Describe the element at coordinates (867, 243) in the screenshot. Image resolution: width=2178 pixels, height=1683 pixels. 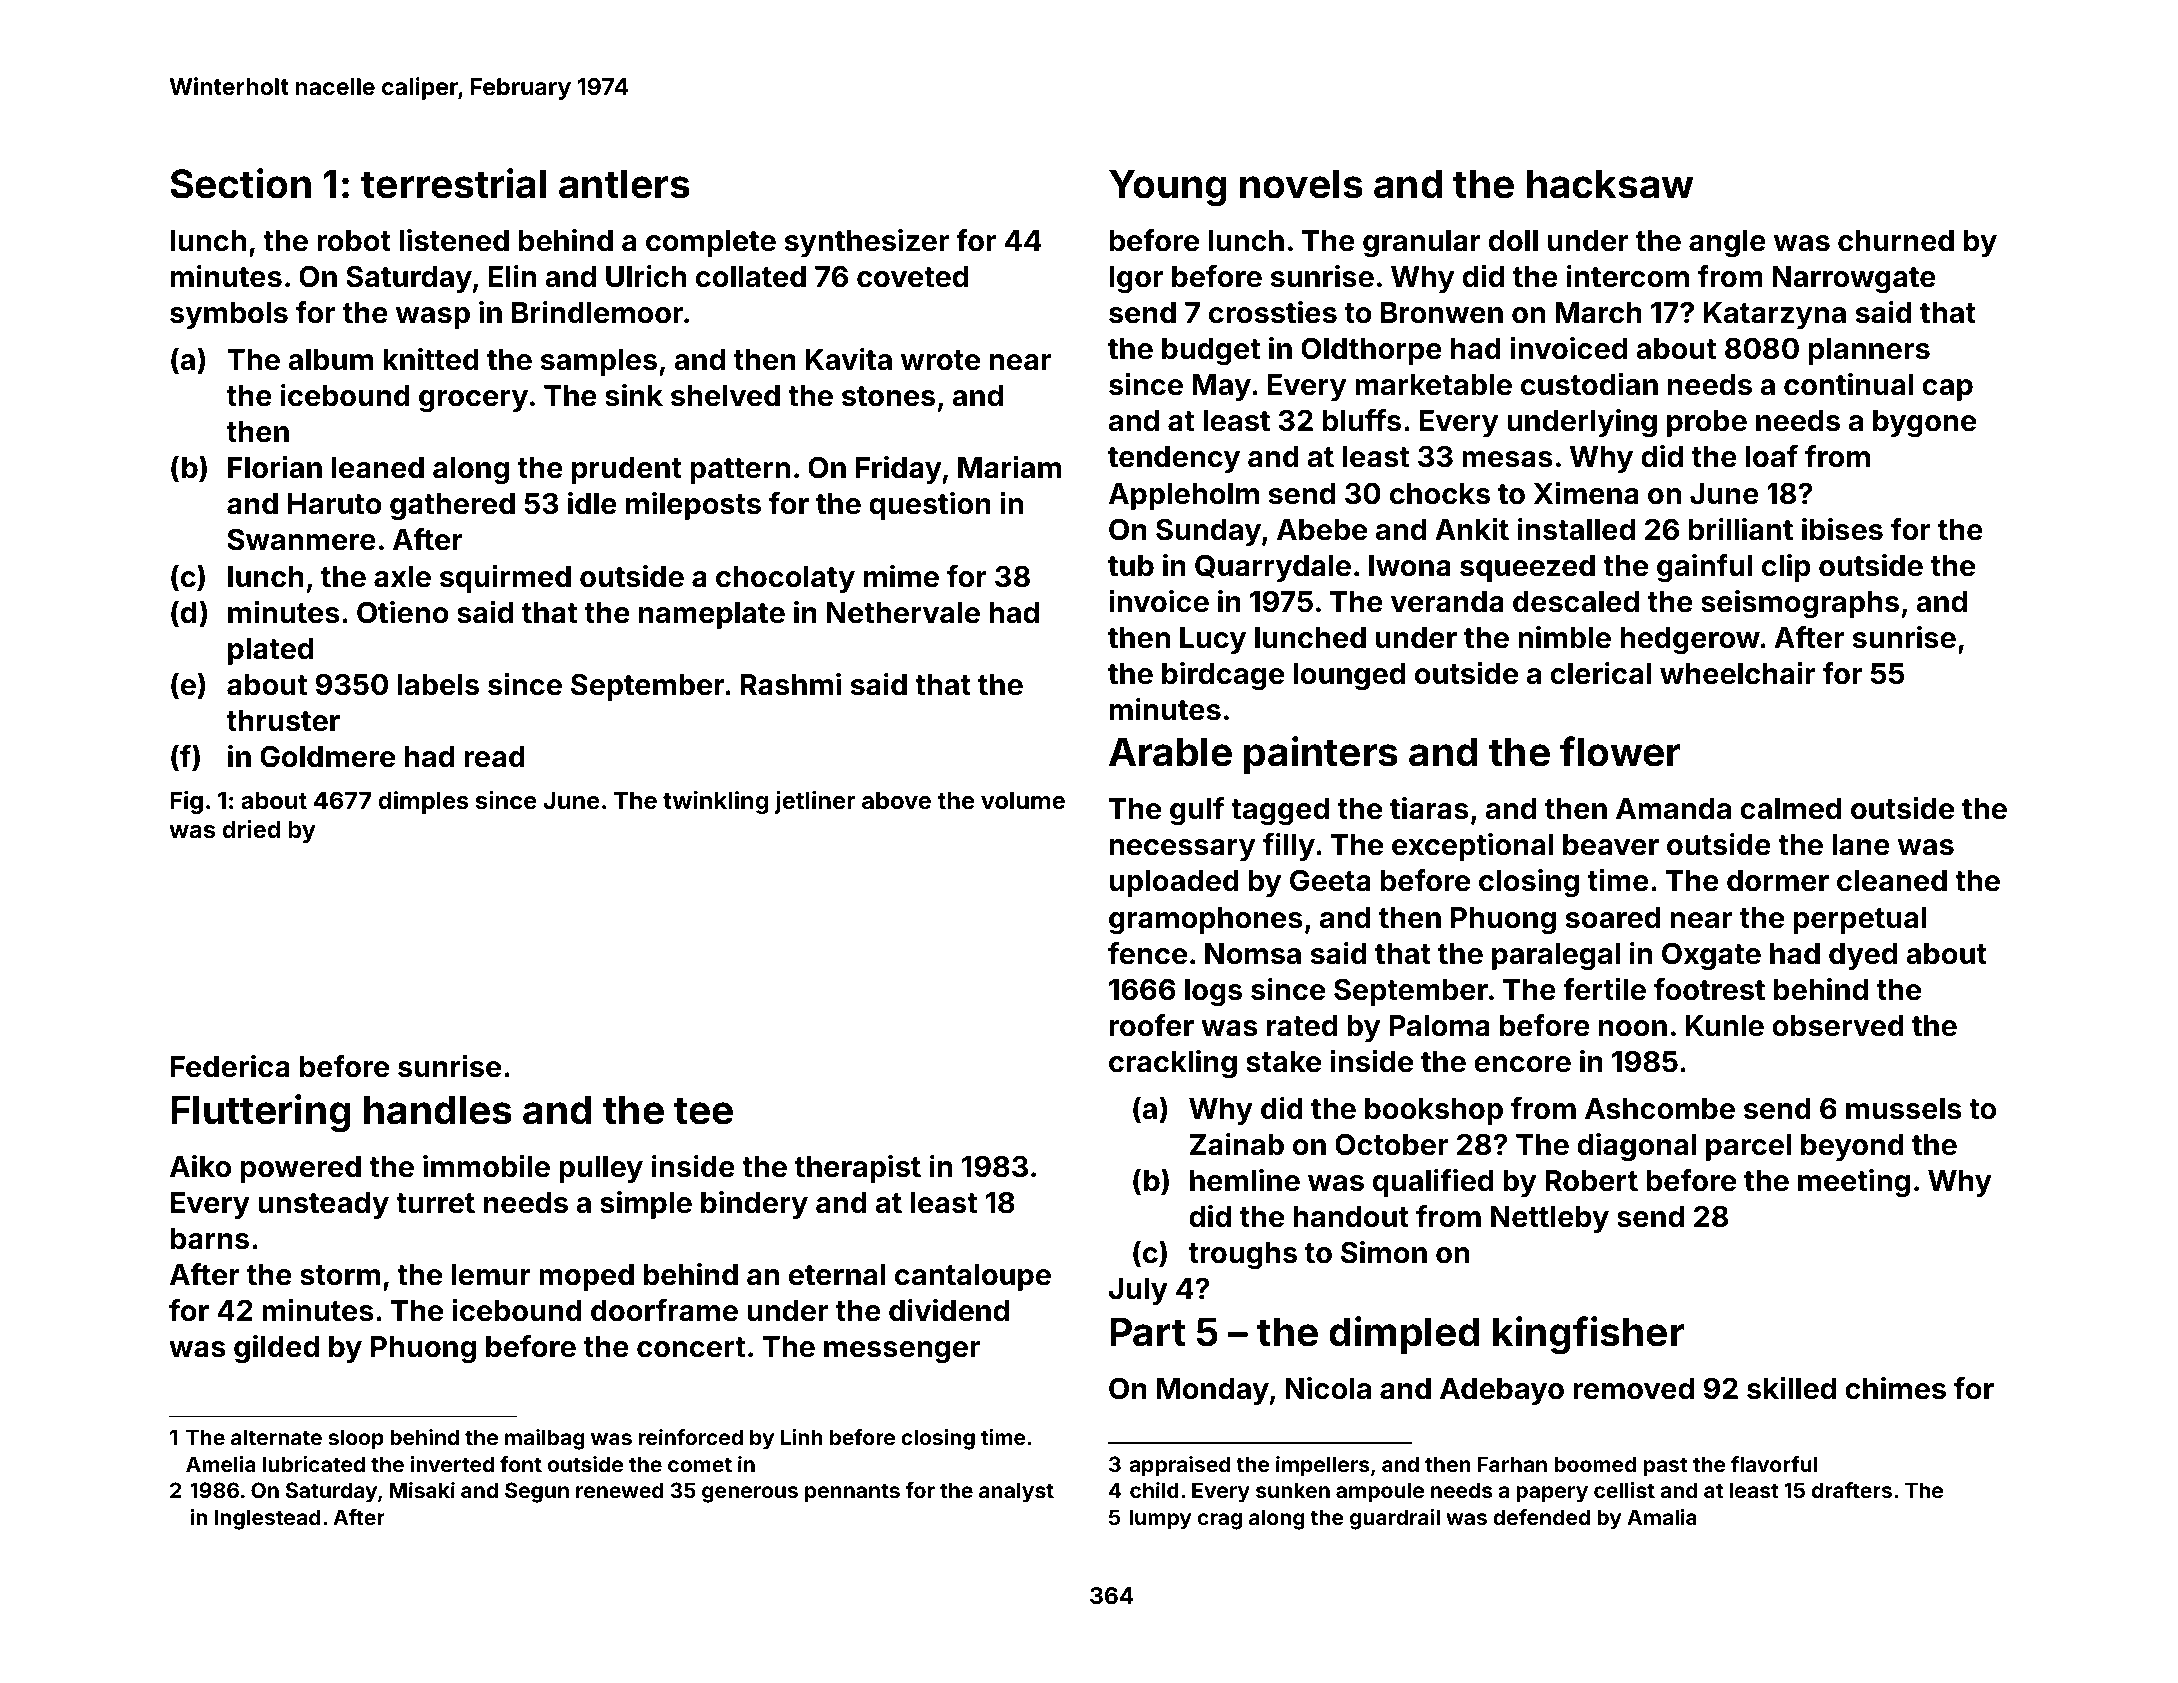
I see `synthesizer` at that location.
